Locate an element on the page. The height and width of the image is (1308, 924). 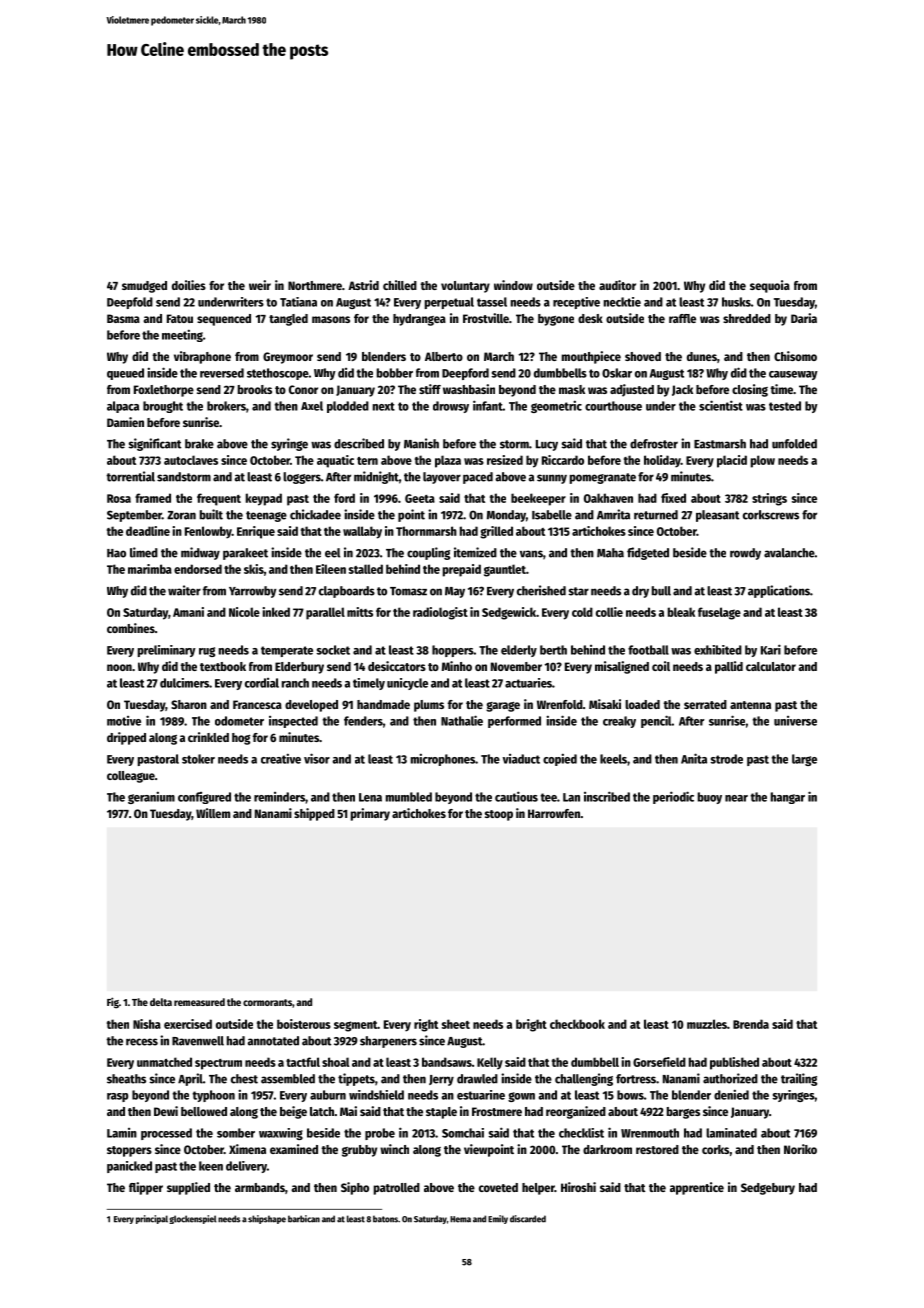
batons is located at coordinates (385, 1219).
